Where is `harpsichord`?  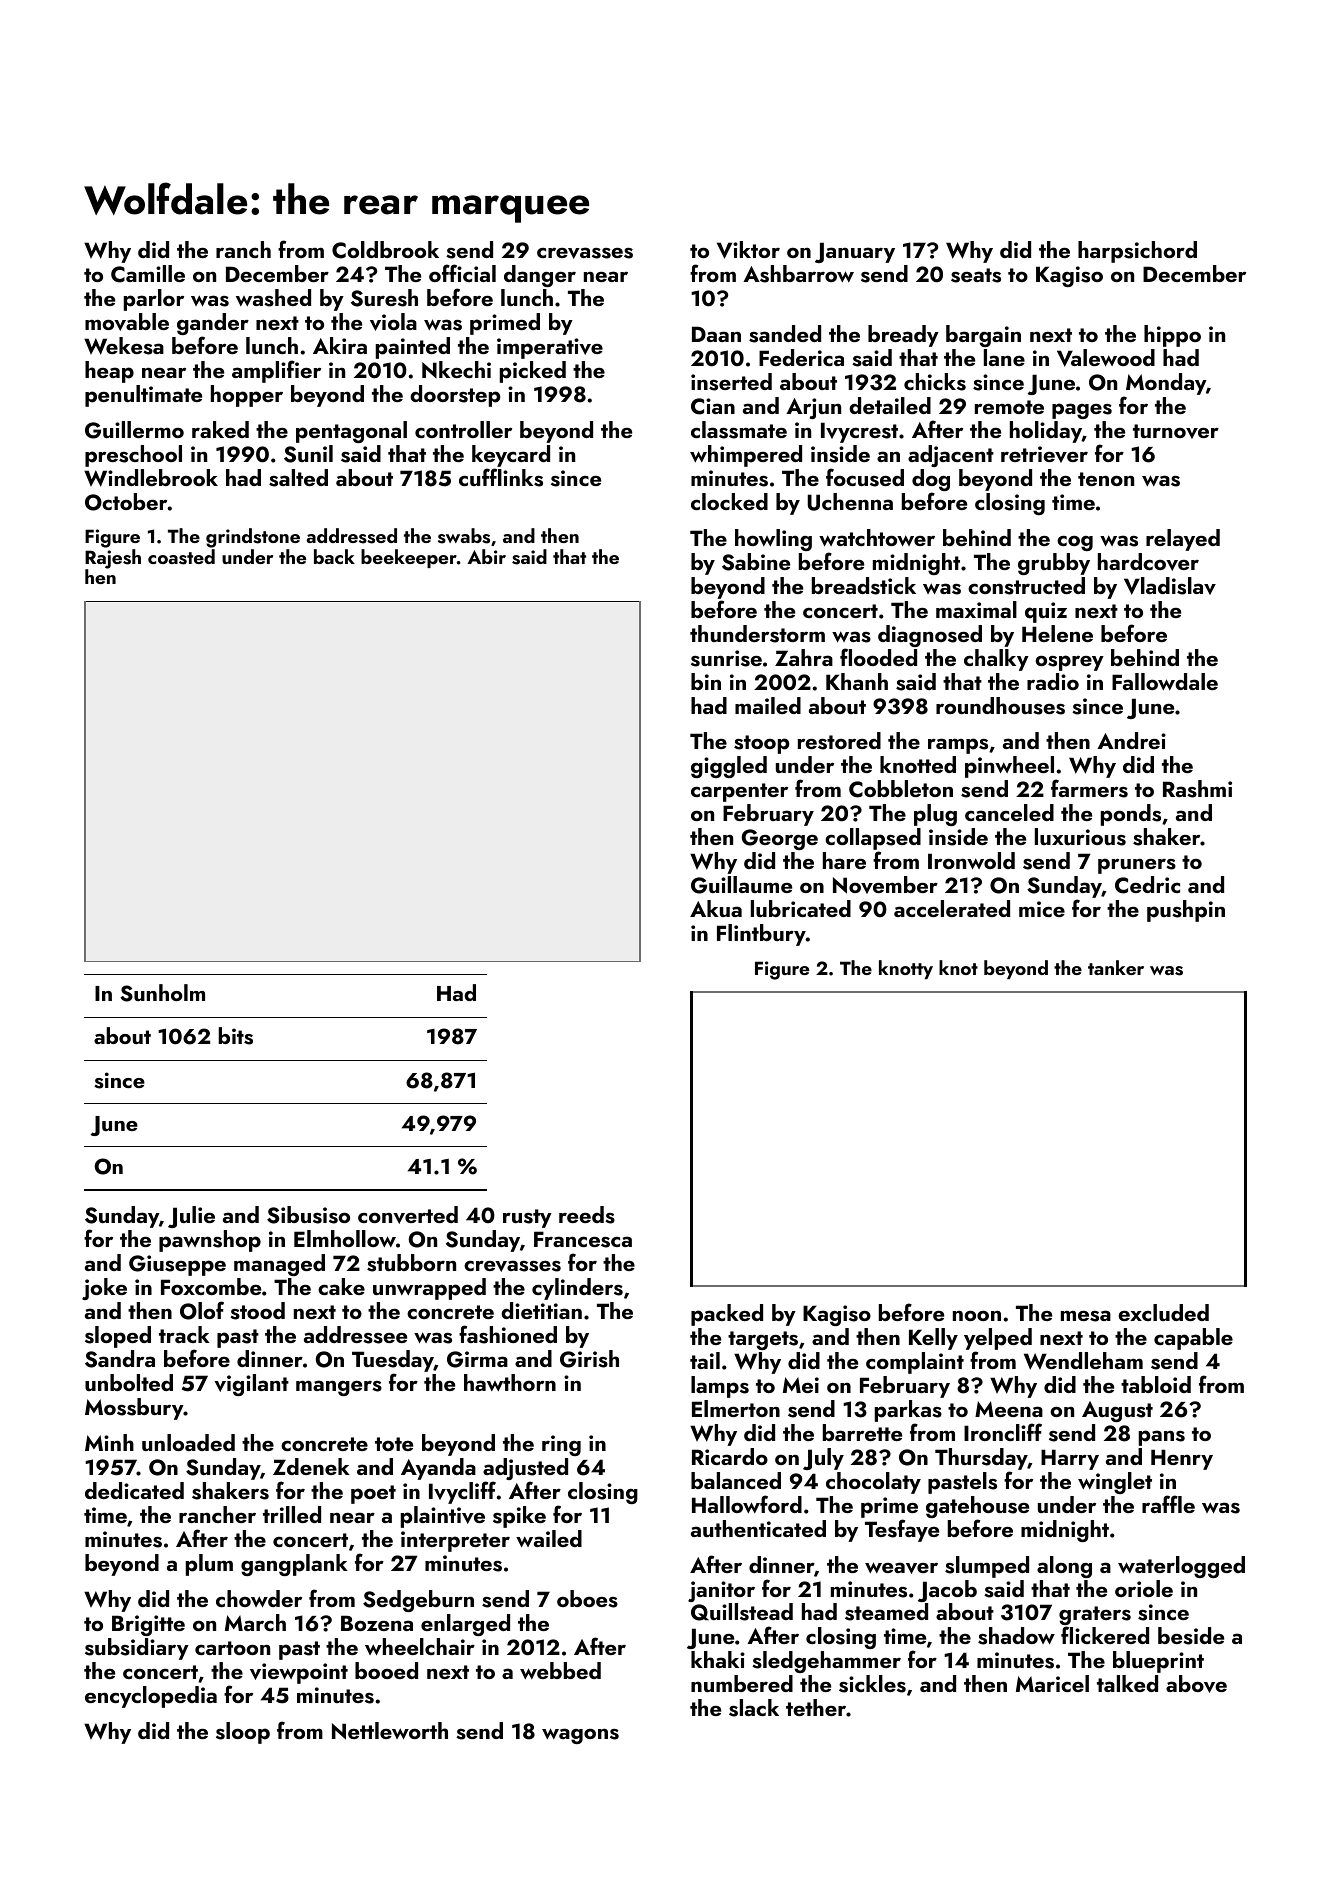
harpsichord is located at coordinates (1137, 252).
